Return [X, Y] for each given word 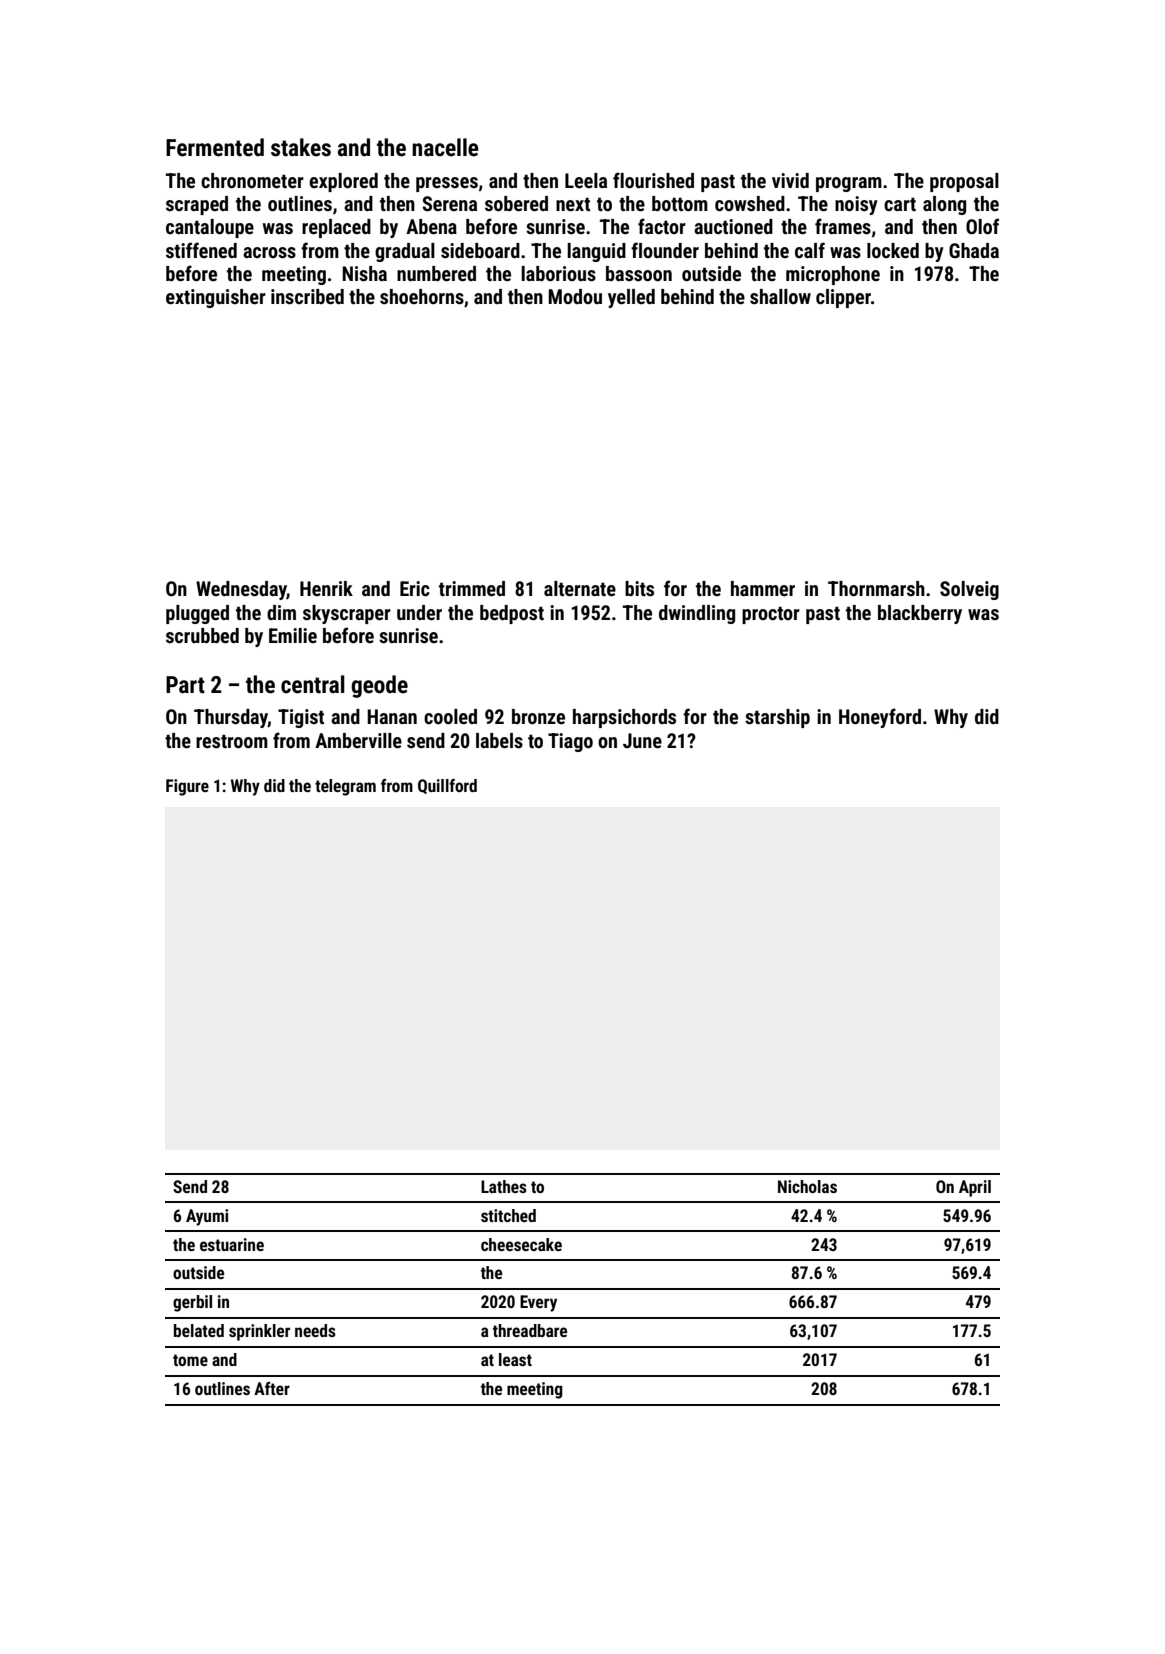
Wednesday [241, 590]
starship [777, 718]
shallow [780, 296]
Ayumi [207, 1217]
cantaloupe [210, 228]
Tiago [570, 742]
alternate [580, 588]
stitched [508, 1215]
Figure [187, 787]
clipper [843, 298]
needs [315, 1330]
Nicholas [807, 1186]
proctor [771, 615]
